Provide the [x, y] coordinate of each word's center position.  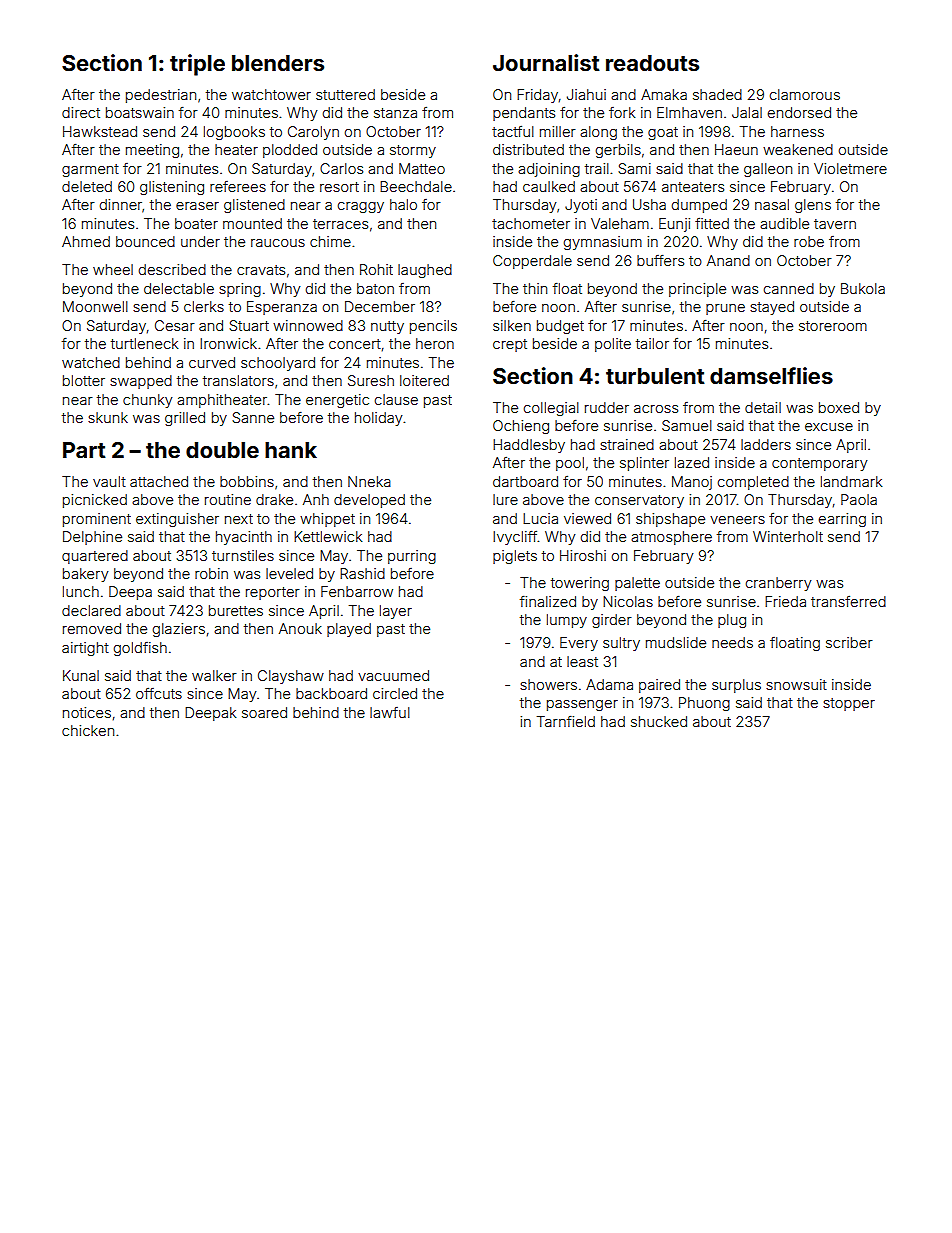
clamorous [805, 94]
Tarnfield [566, 721]
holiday [379, 419]
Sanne [253, 417]
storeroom [833, 326]
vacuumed [393, 675]
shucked [659, 721]
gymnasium [602, 243]
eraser [197, 206]
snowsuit [796, 684]
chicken [88, 730]
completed [753, 483]
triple [197, 65]
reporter [273, 593]
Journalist [546, 62]
